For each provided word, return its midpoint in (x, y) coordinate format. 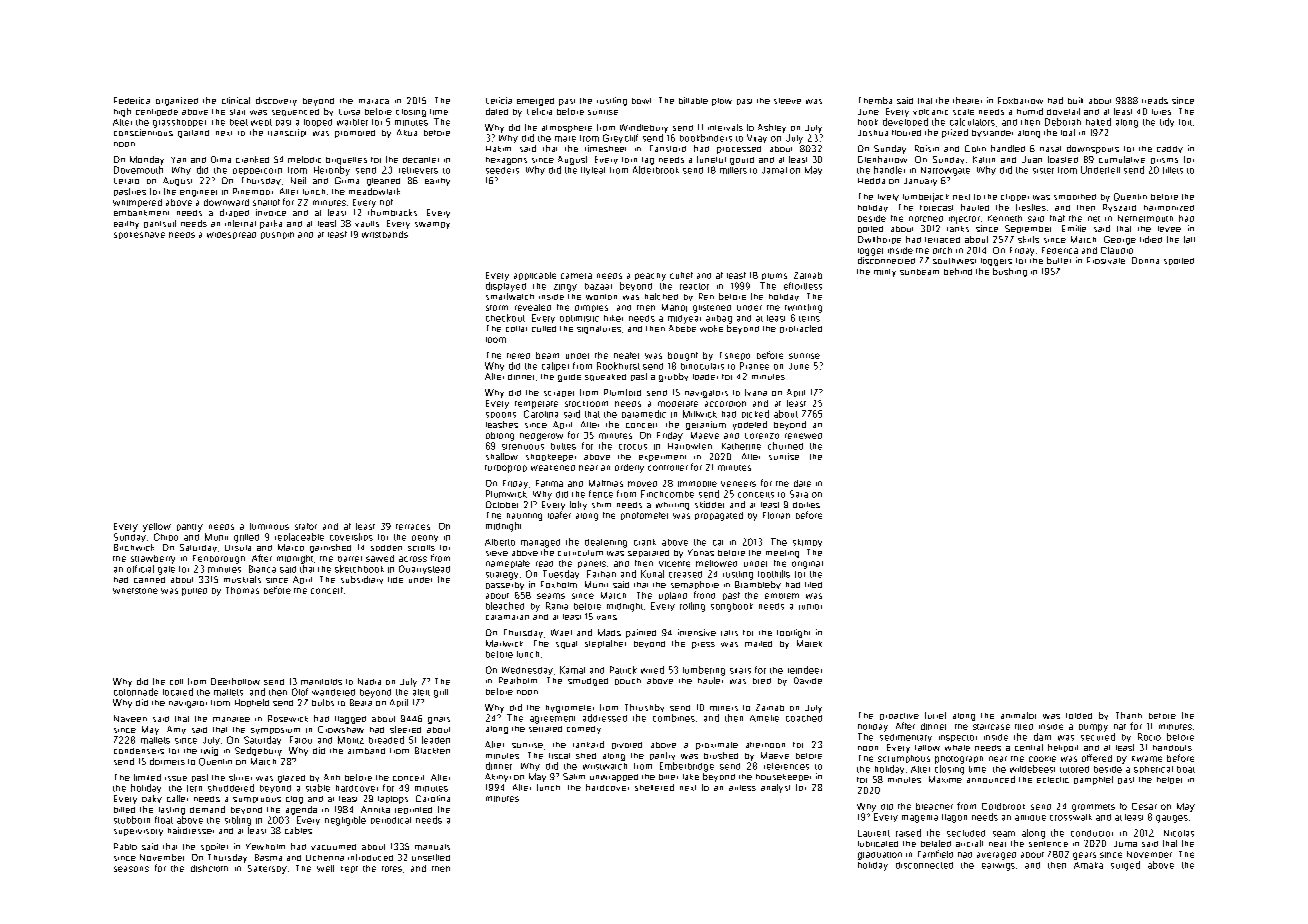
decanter (421, 160)
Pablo (125, 846)
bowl (641, 101)
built (1075, 100)
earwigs (998, 867)
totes (392, 869)
